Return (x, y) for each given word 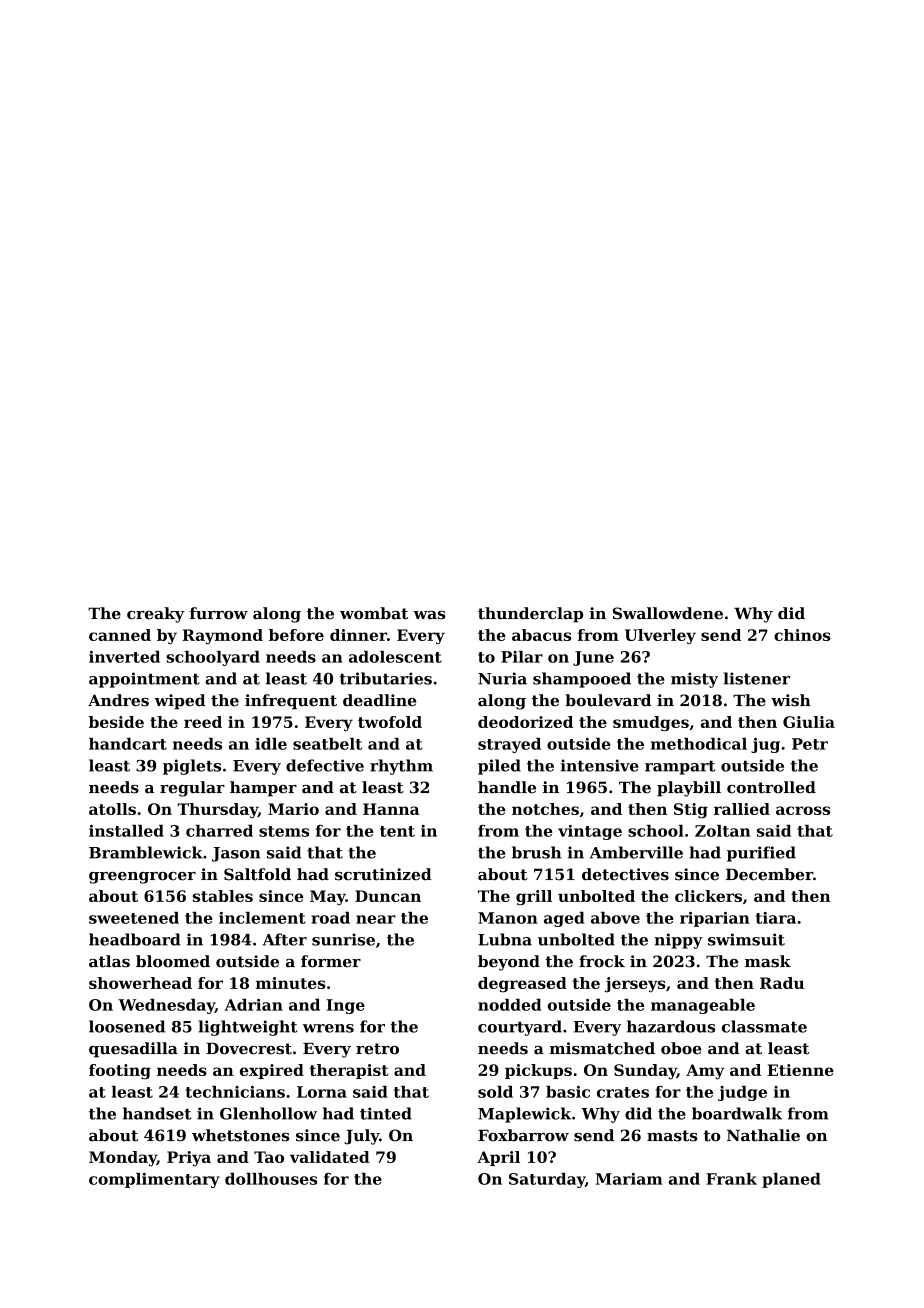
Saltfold (257, 874)
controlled (771, 787)
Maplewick (524, 1115)
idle (271, 744)
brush (536, 852)
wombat (374, 613)
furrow (219, 613)
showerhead (140, 983)
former (331, 961)
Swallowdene (668, 613)
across (803, 810)
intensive (600, 765)
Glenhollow (268, 1113)
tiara (776, 918)
